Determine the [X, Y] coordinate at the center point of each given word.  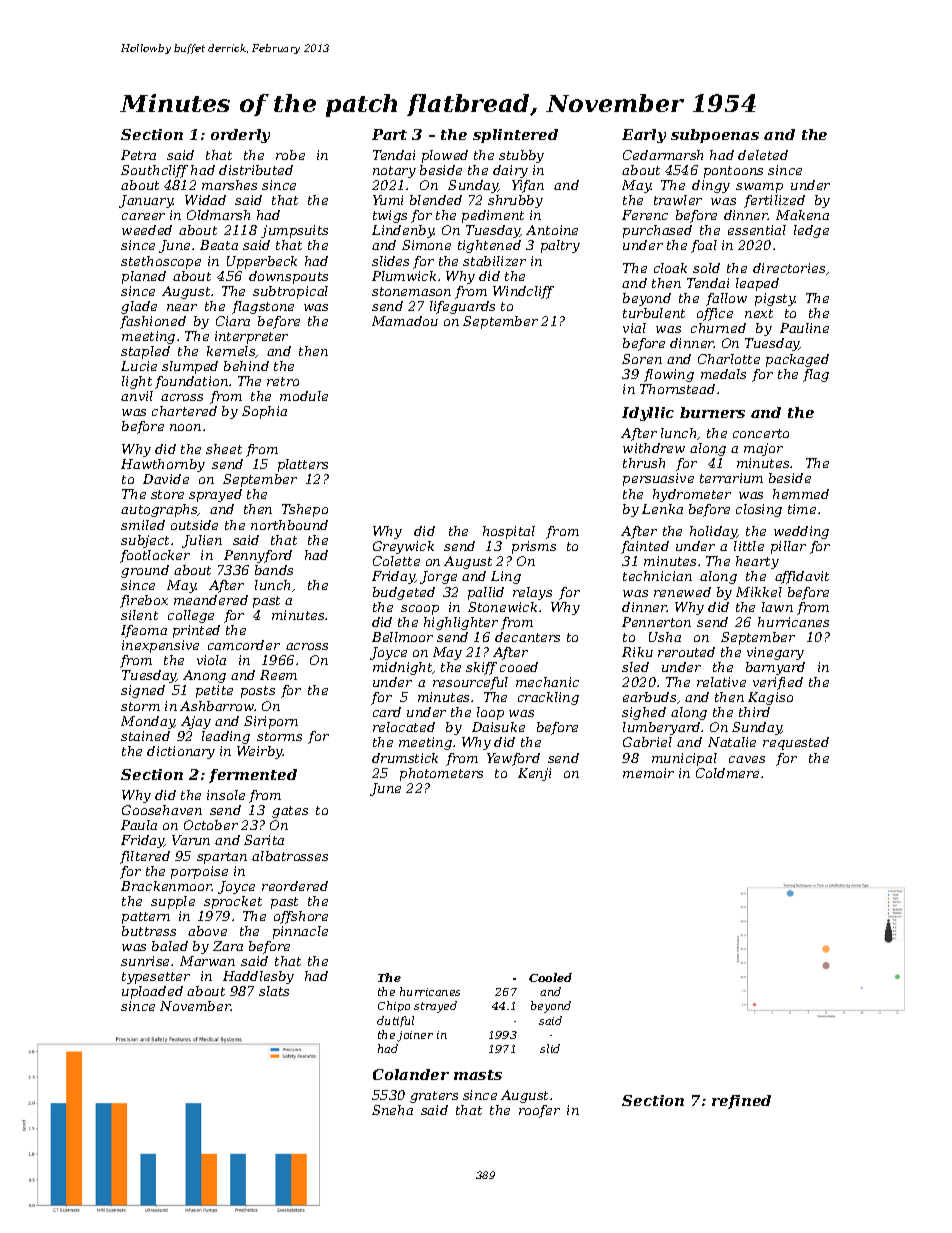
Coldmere [727, 773]
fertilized [774, 201]
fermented [253, 776]
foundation [191, 382]
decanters [527, 637]
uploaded [152, 992]
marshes [229, 185]
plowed [445, 156]
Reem [278, 675]
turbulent [654, 313]
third [754, 712]
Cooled [550, 977]
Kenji [534, 774]
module [304, 396]
